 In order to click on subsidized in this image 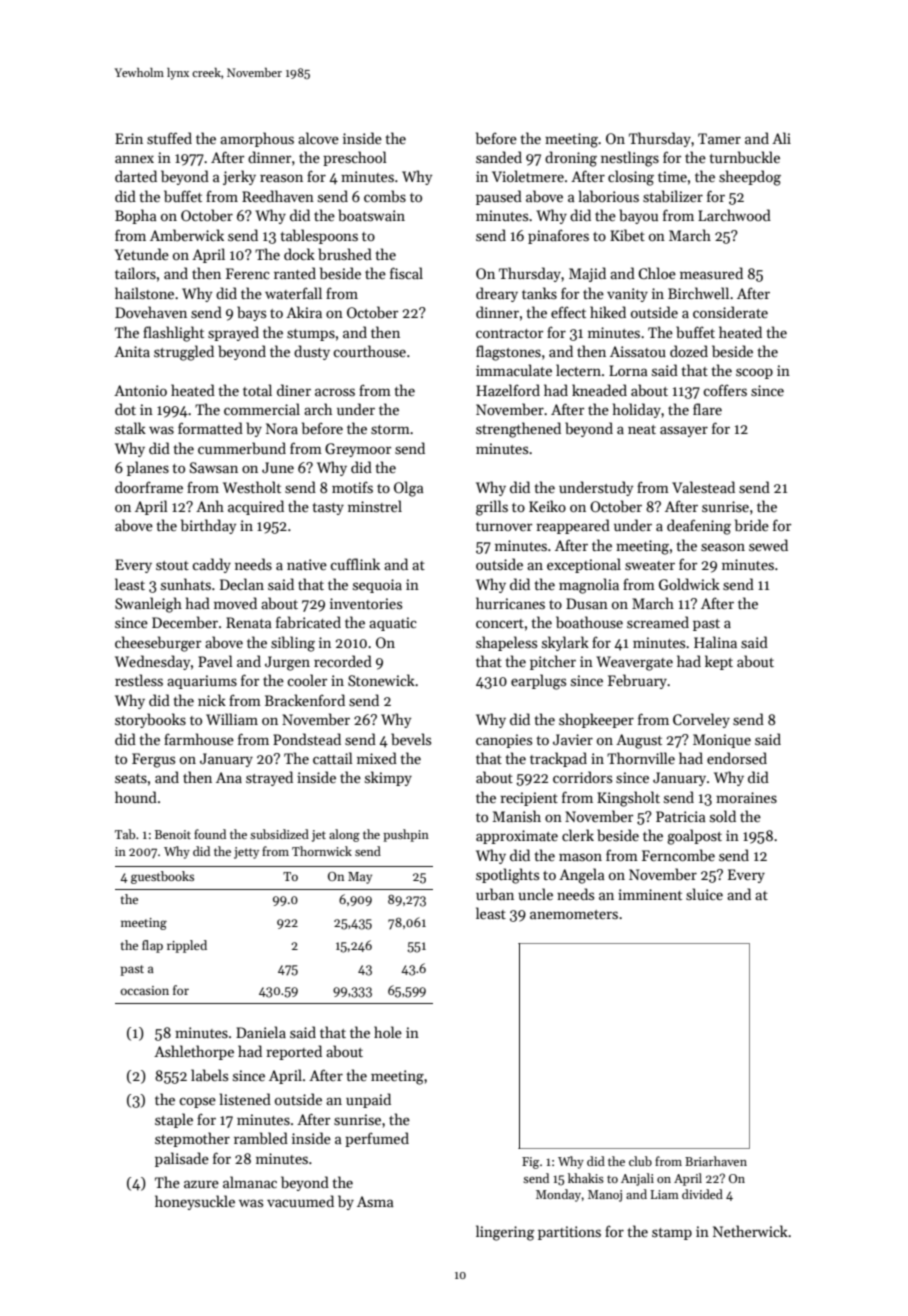, I will do `click(279, 834)`.
